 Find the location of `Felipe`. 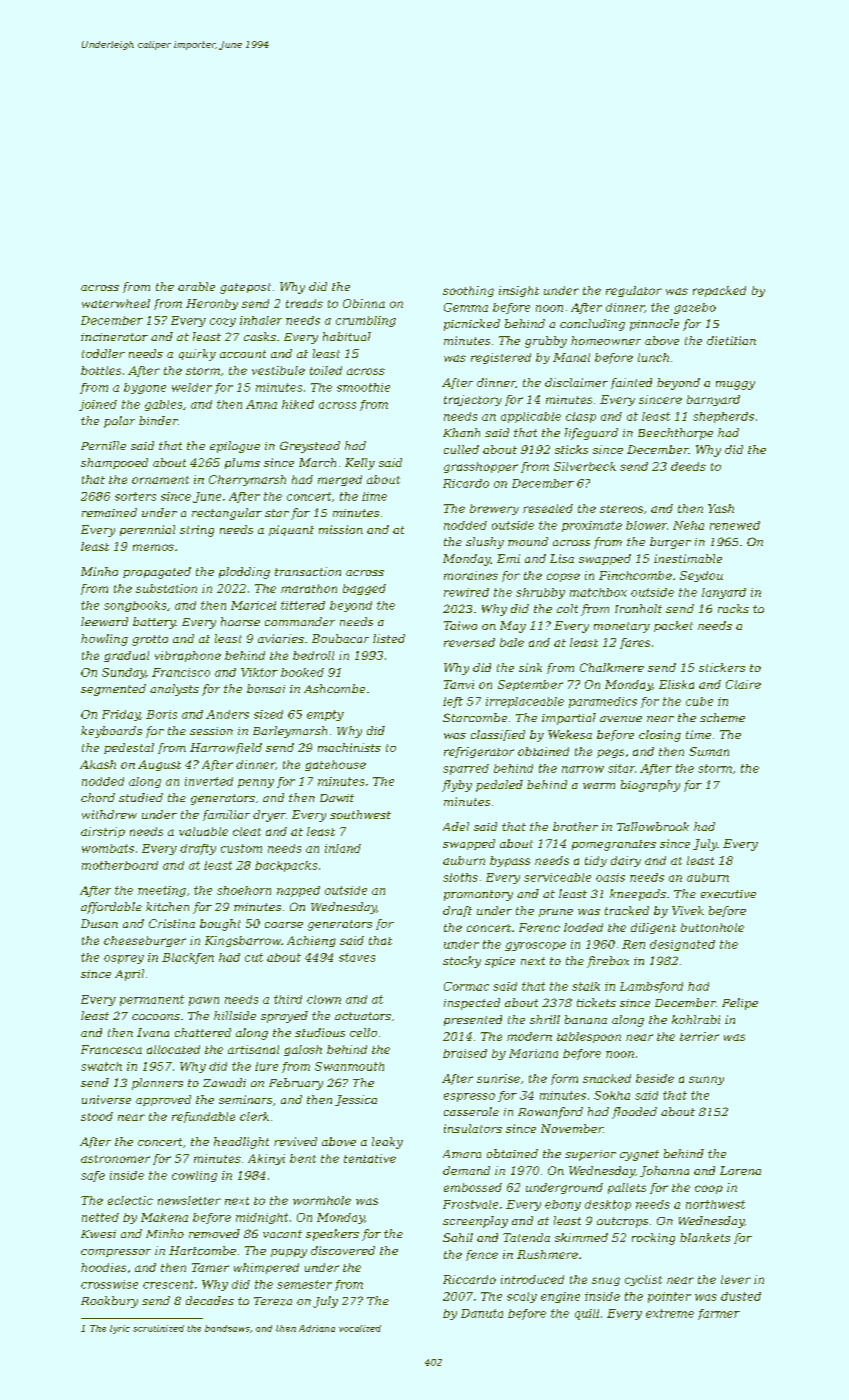

Felipe is located at coordinates (740, 1004).
